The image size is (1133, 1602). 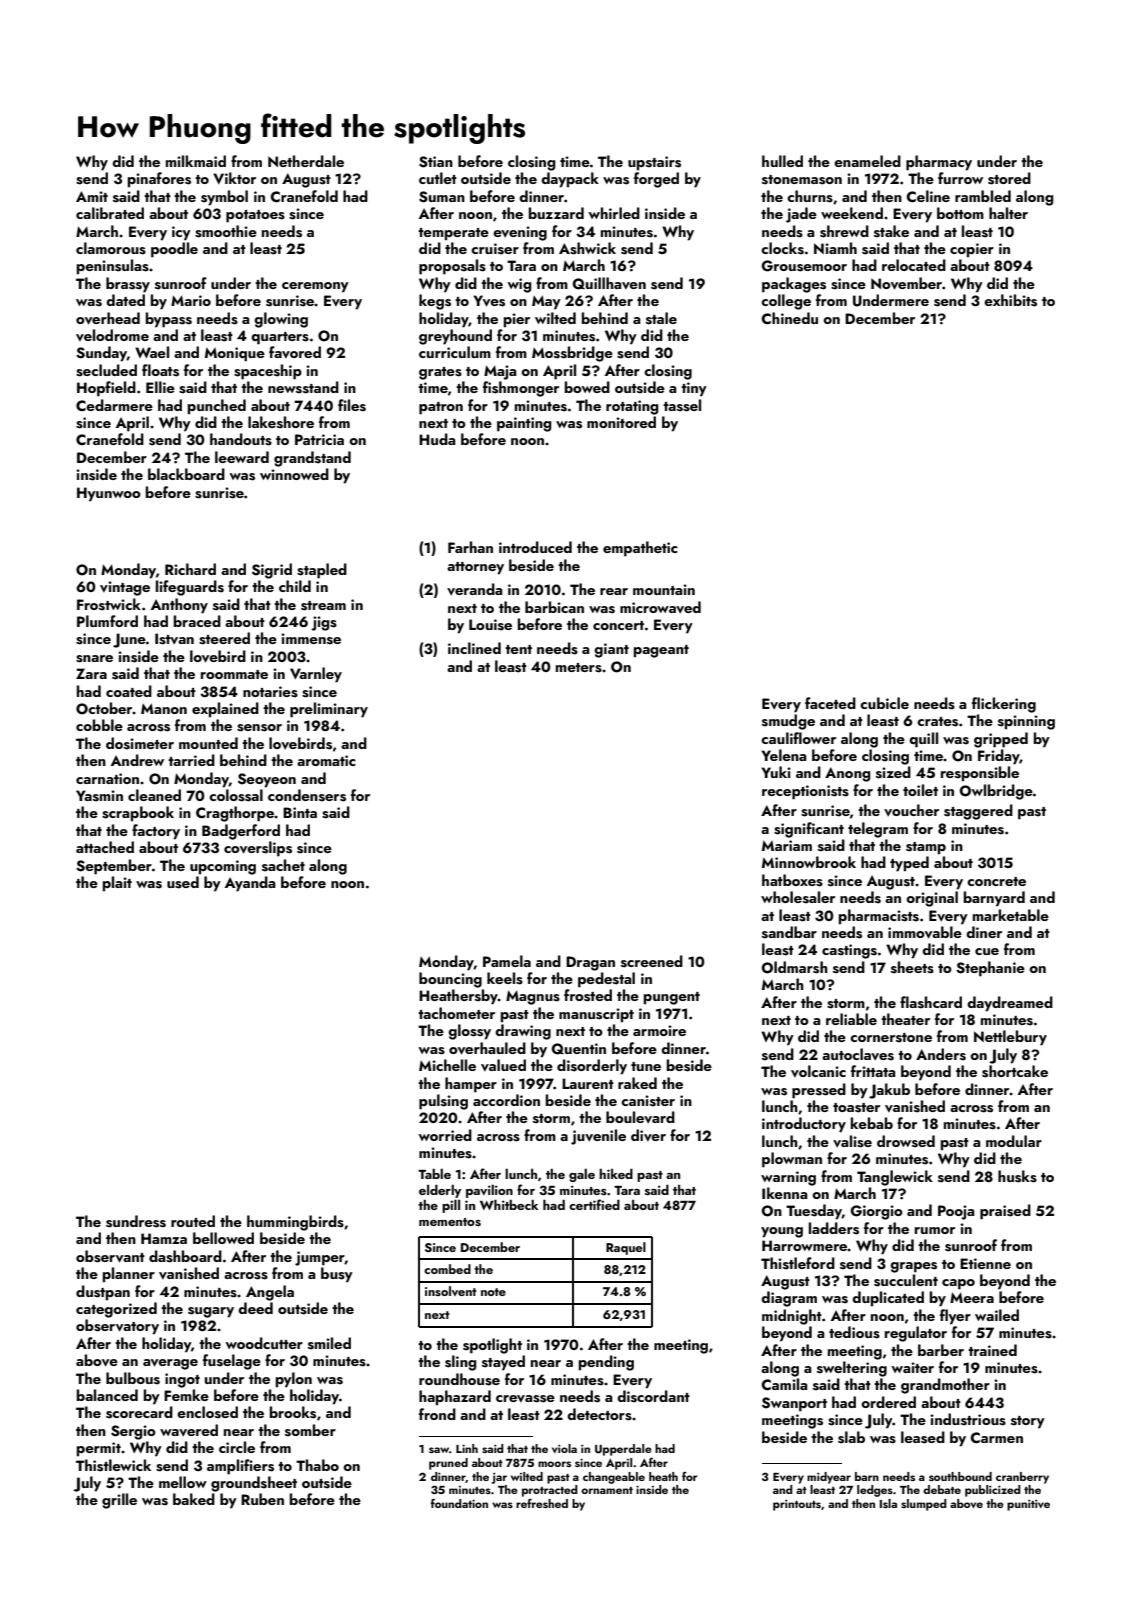 I want to click on attached, so click(x=105, y=847).
